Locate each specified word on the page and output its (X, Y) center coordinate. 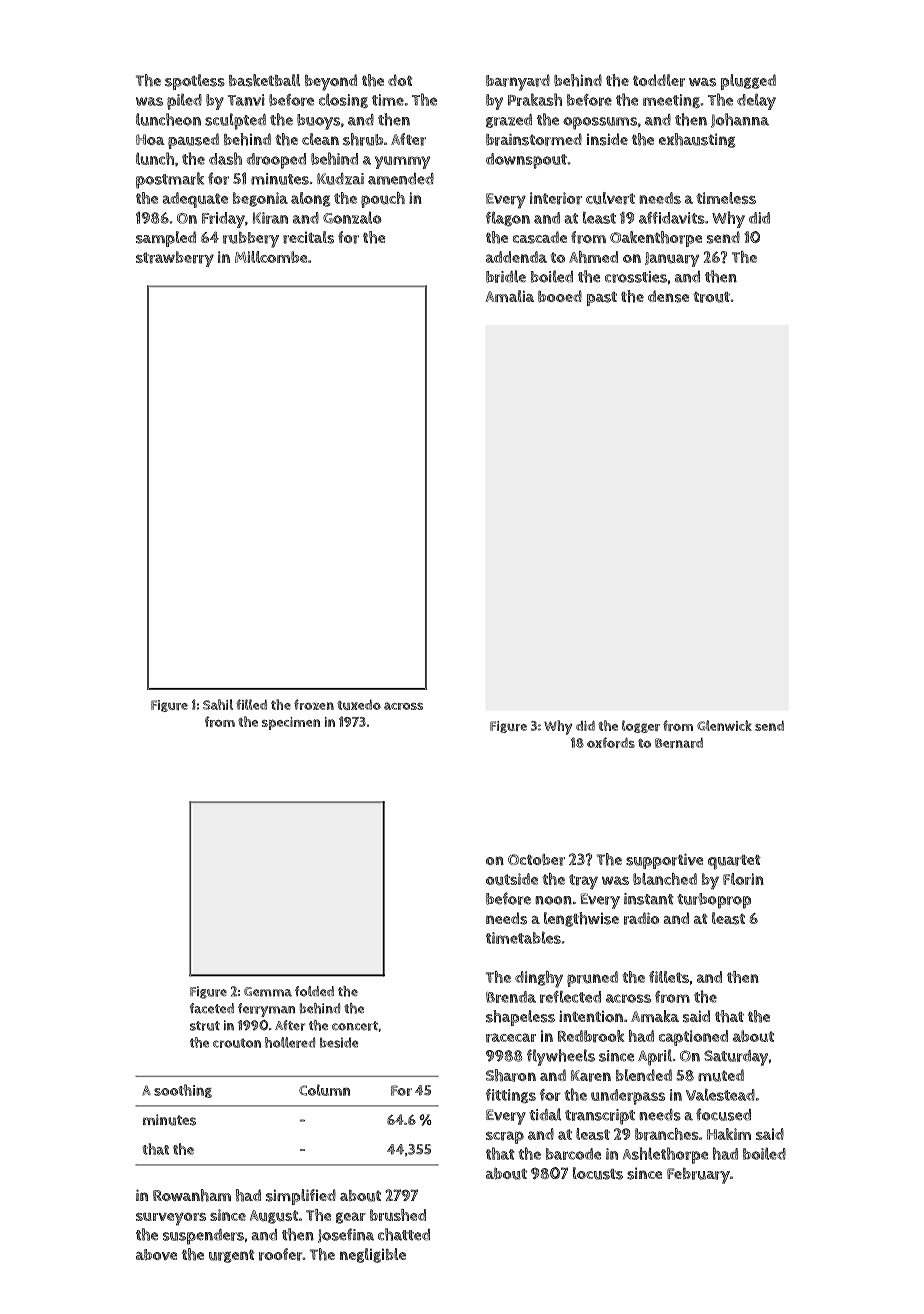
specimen (291, 723)
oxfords (611, 742)
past (602, 299)
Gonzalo (352, 217)
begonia (260, 199)
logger (641, 726)
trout (711, 297)
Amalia (510, 296)
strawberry (175, 259)
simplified (301, 1197)
